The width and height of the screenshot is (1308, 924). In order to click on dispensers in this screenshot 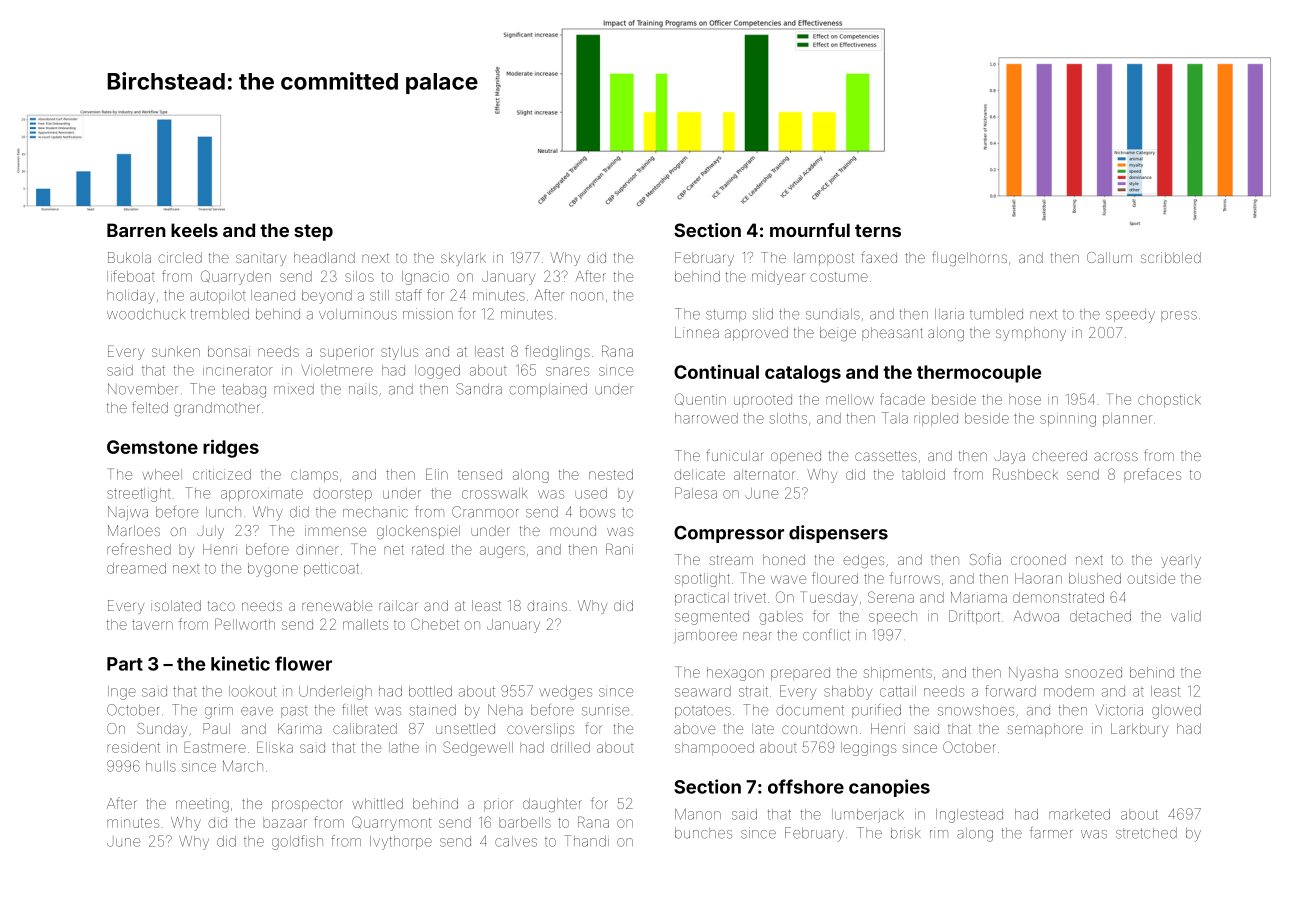, I will do `click(838, 534)`.
